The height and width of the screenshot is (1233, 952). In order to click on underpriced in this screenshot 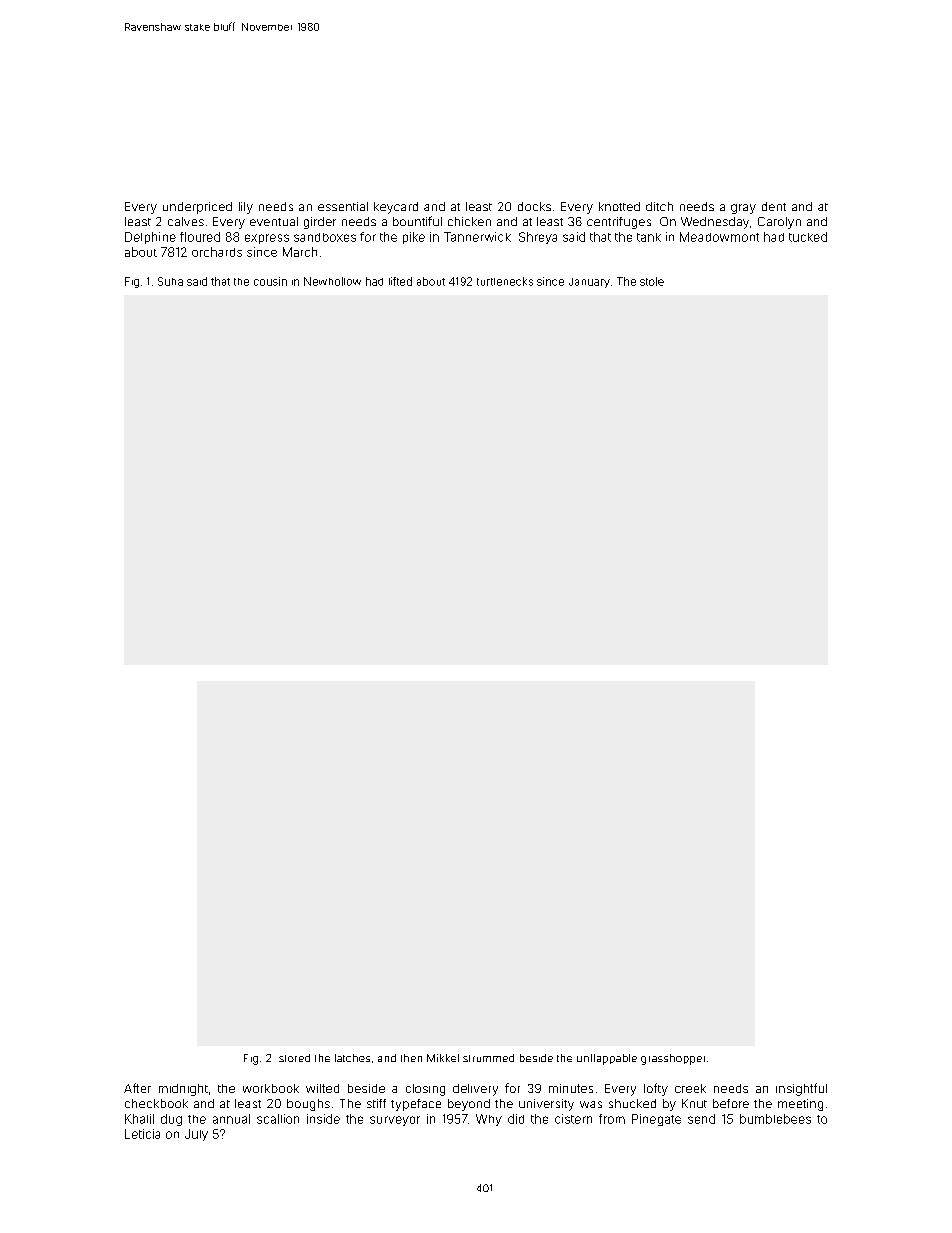, I will do `click(197, 208)`.
